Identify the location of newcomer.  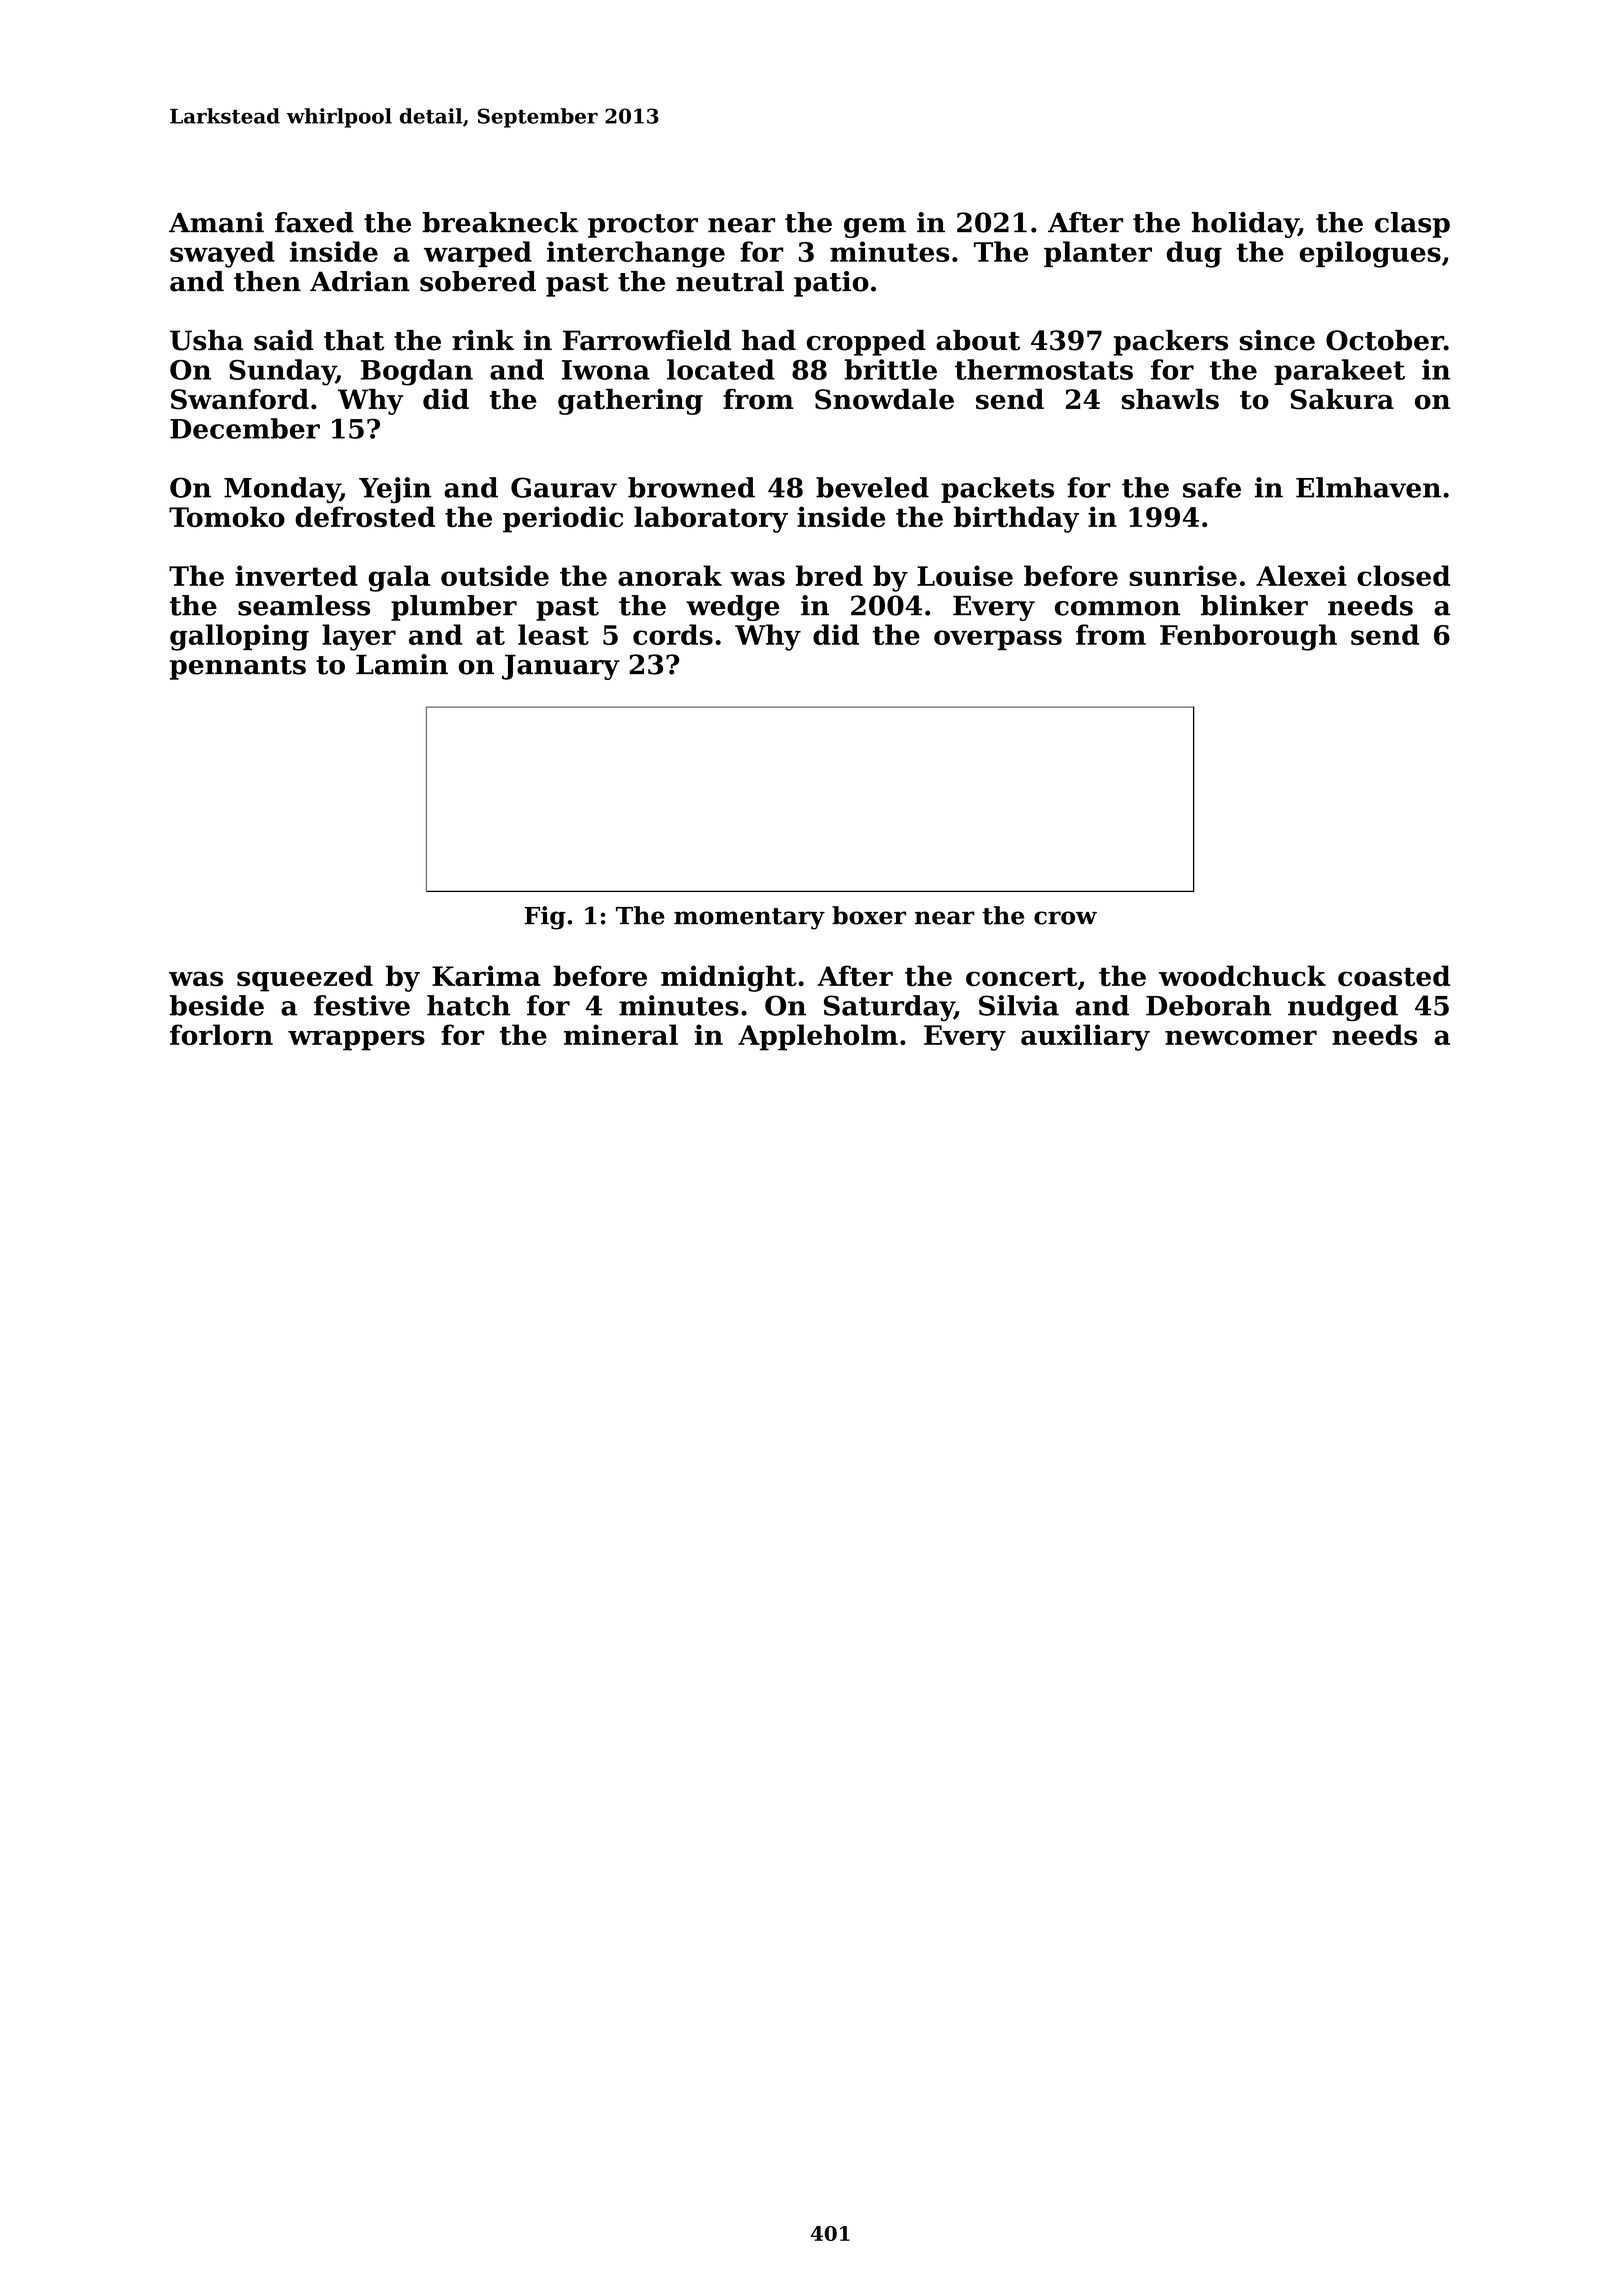
(1241, 1037).
